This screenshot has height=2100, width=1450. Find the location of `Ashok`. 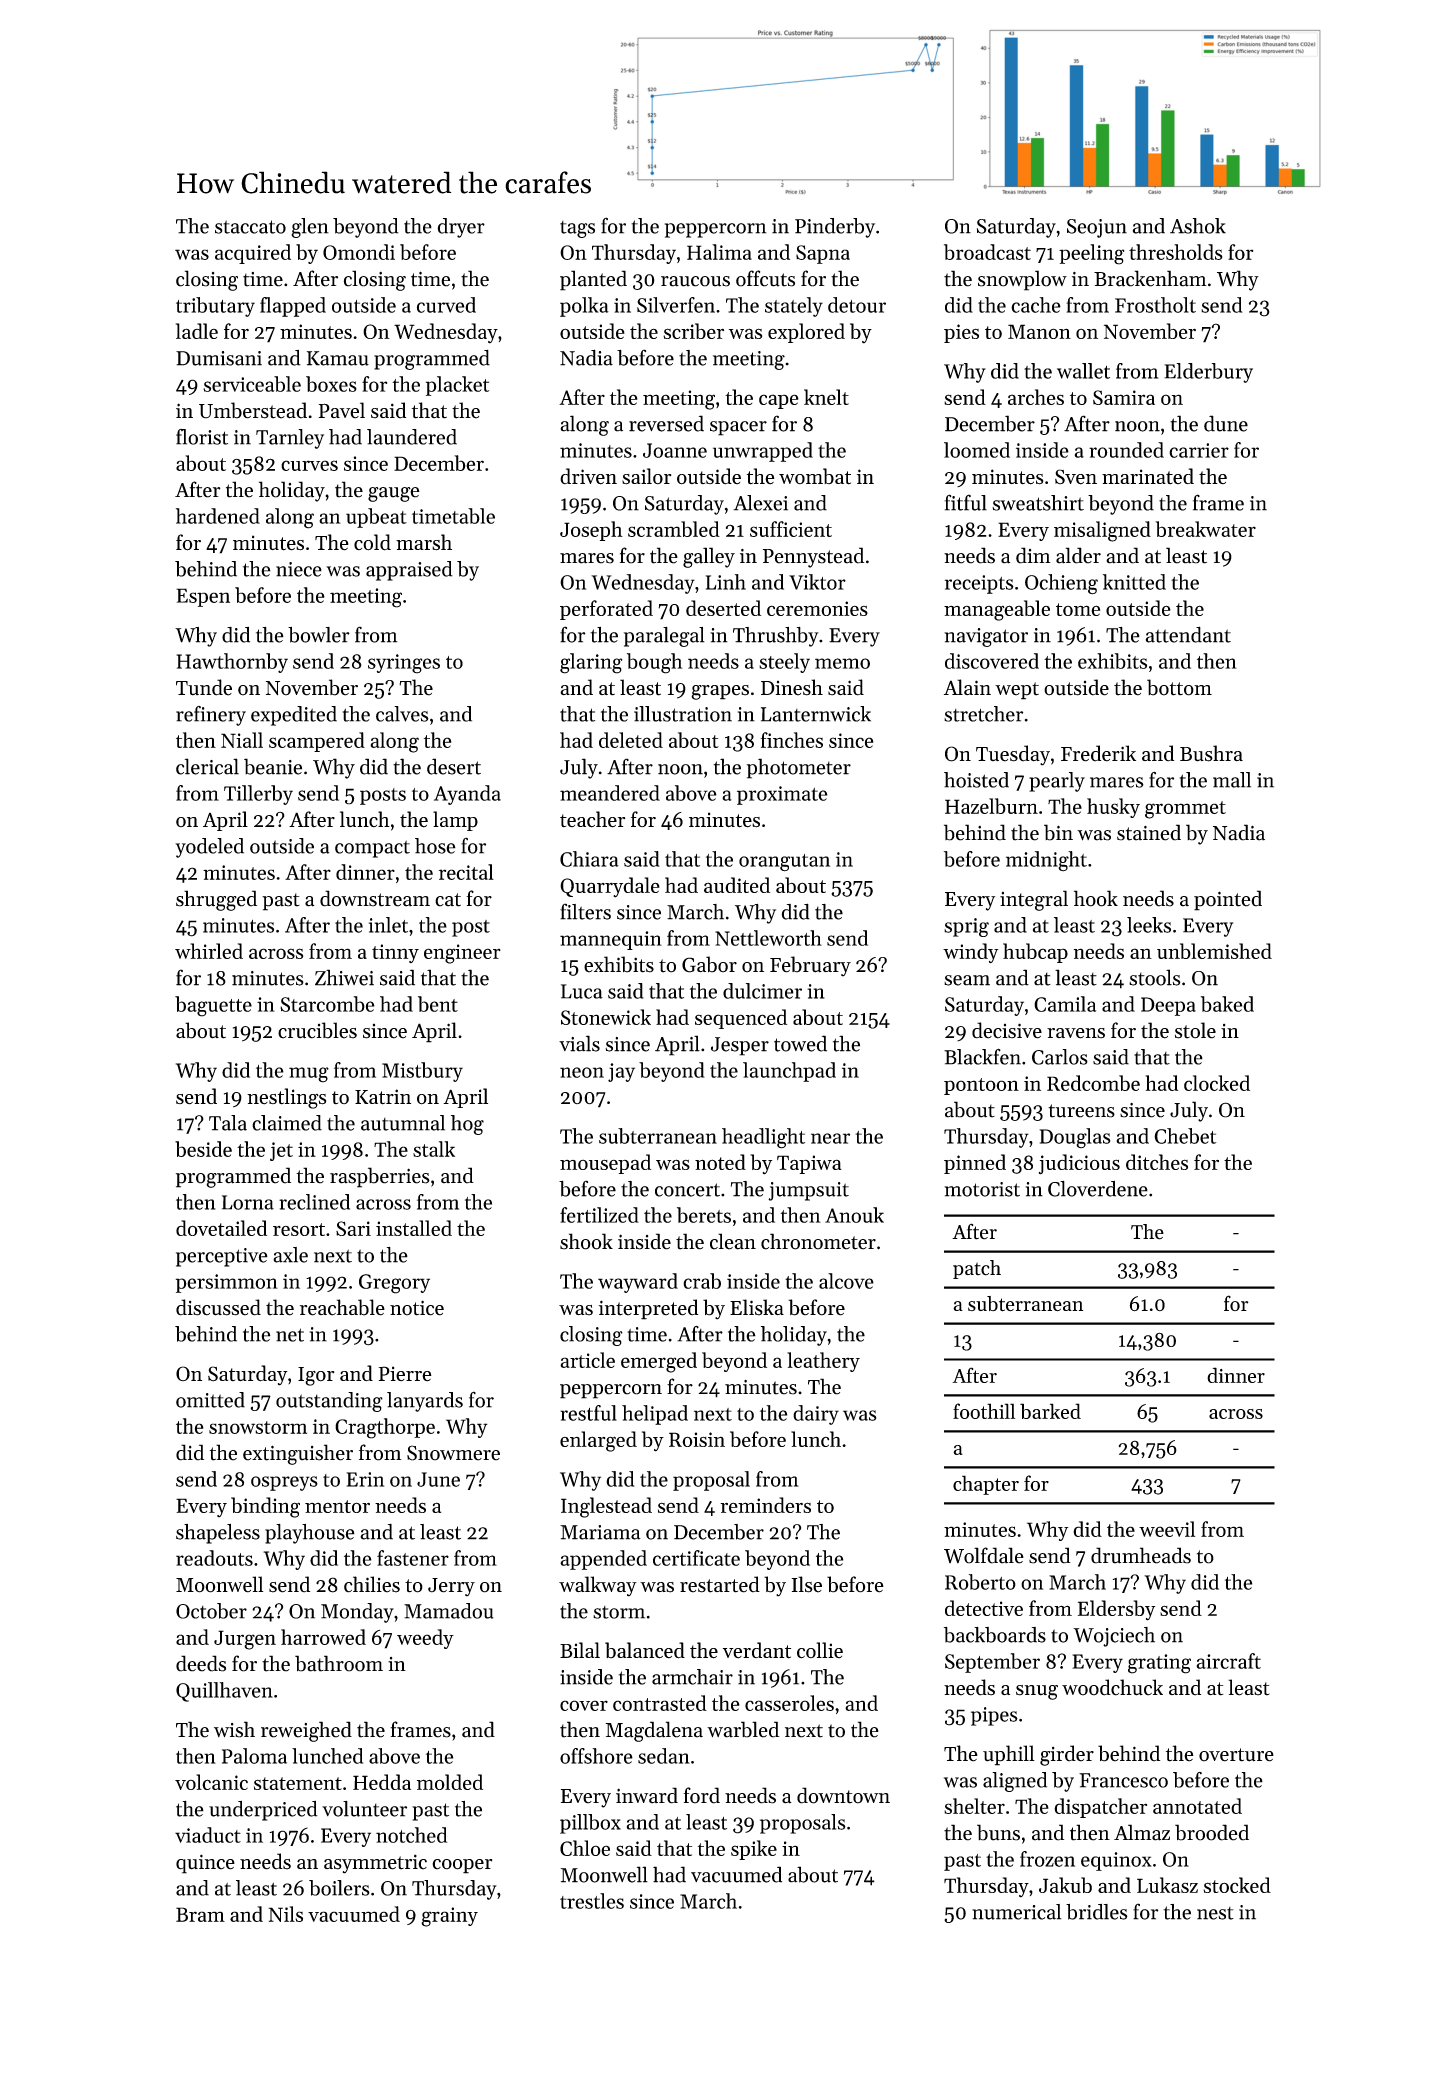

Ashok is located at coordinates (1198, 226).
